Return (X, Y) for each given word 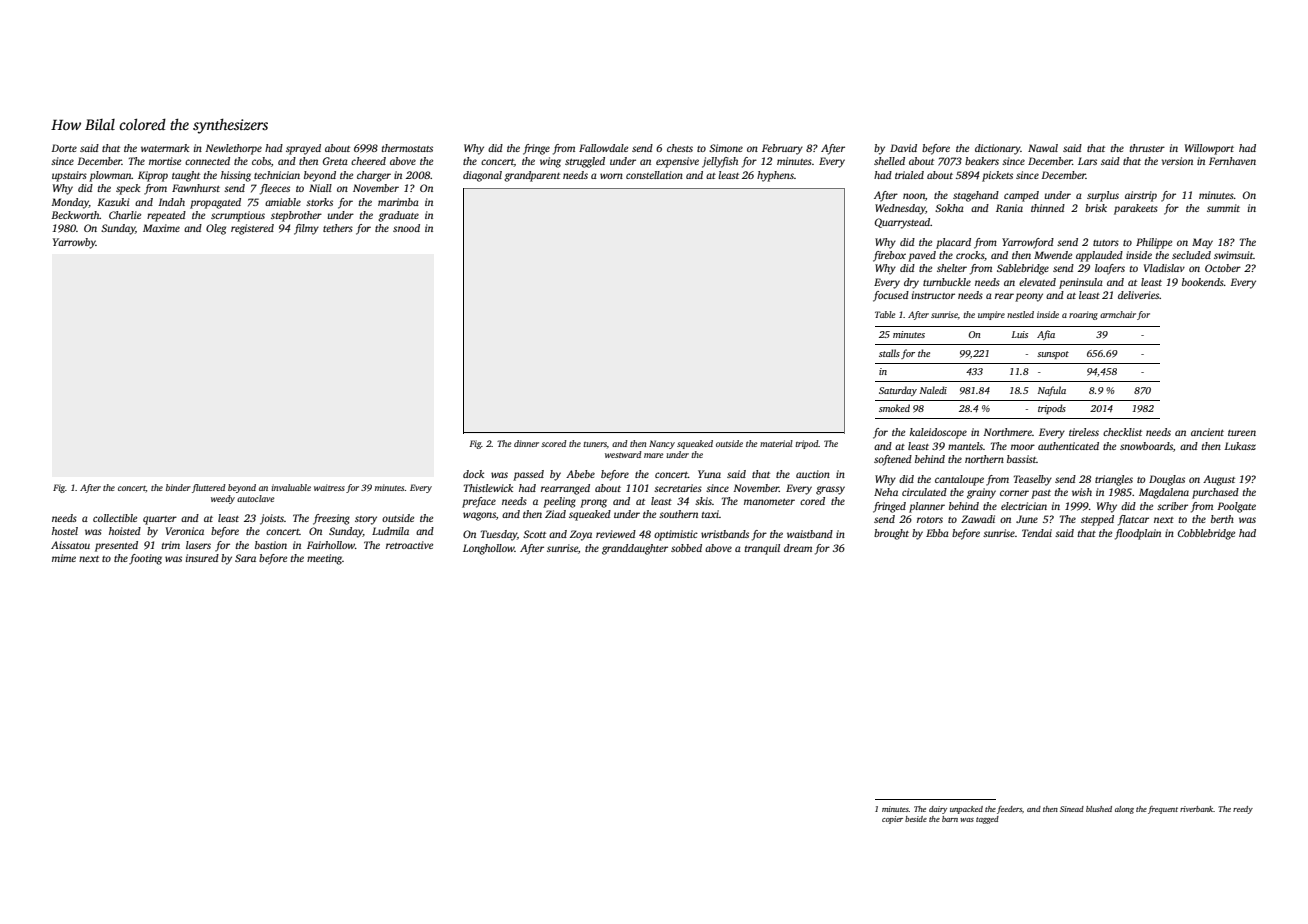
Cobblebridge (1206, 534)
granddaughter (635, 549)
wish (1082, 492)
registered (252, 229)
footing (145, 559)
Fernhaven (1232, 161)
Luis (1020, 334)
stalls (889, 353)
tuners (595, 444)
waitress (329, 487)
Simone (726, 148)
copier (892, 820)
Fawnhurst (196, 188)
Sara (245, 558)
